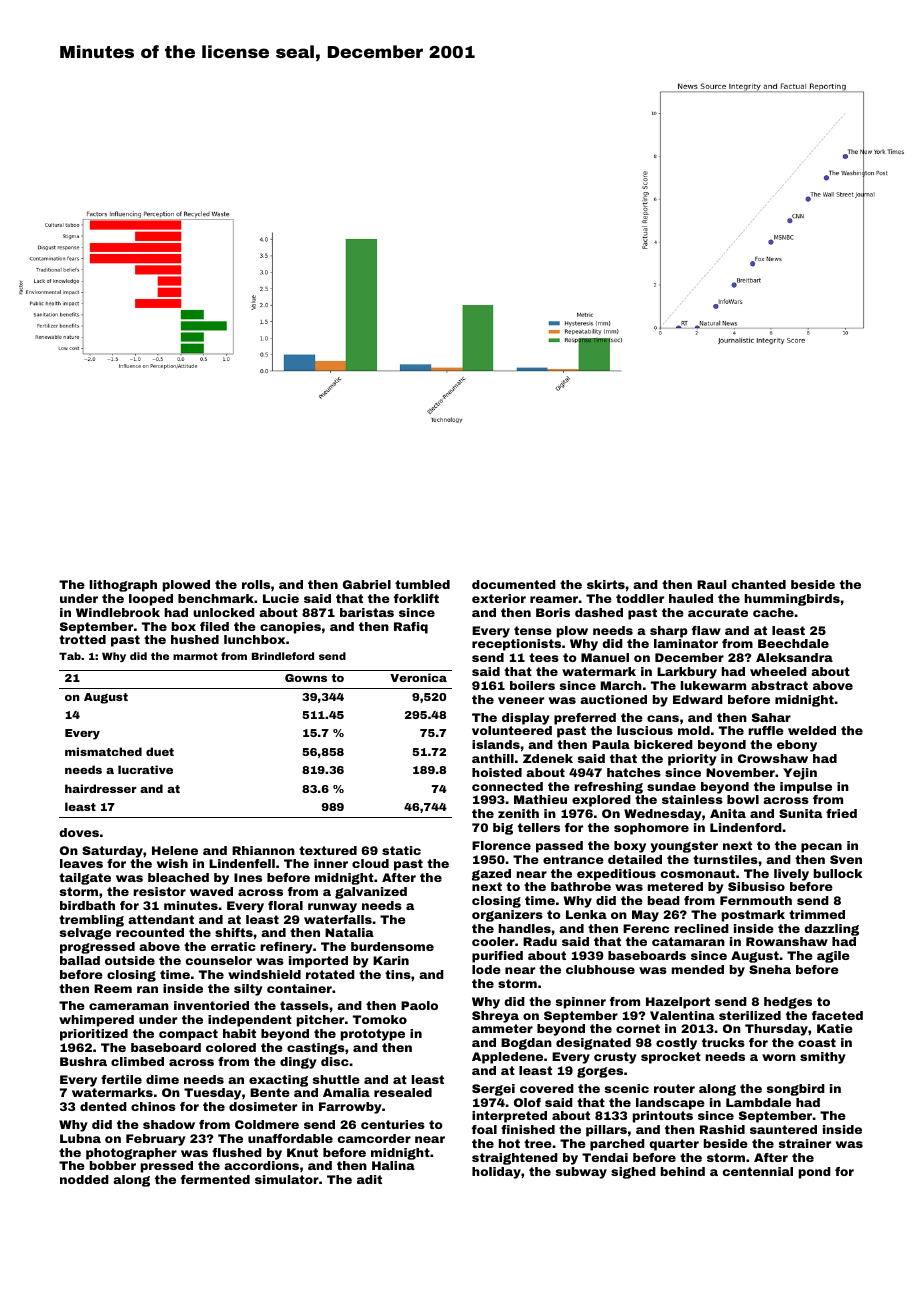  I want to click on lithograph, so click(123, 586).
